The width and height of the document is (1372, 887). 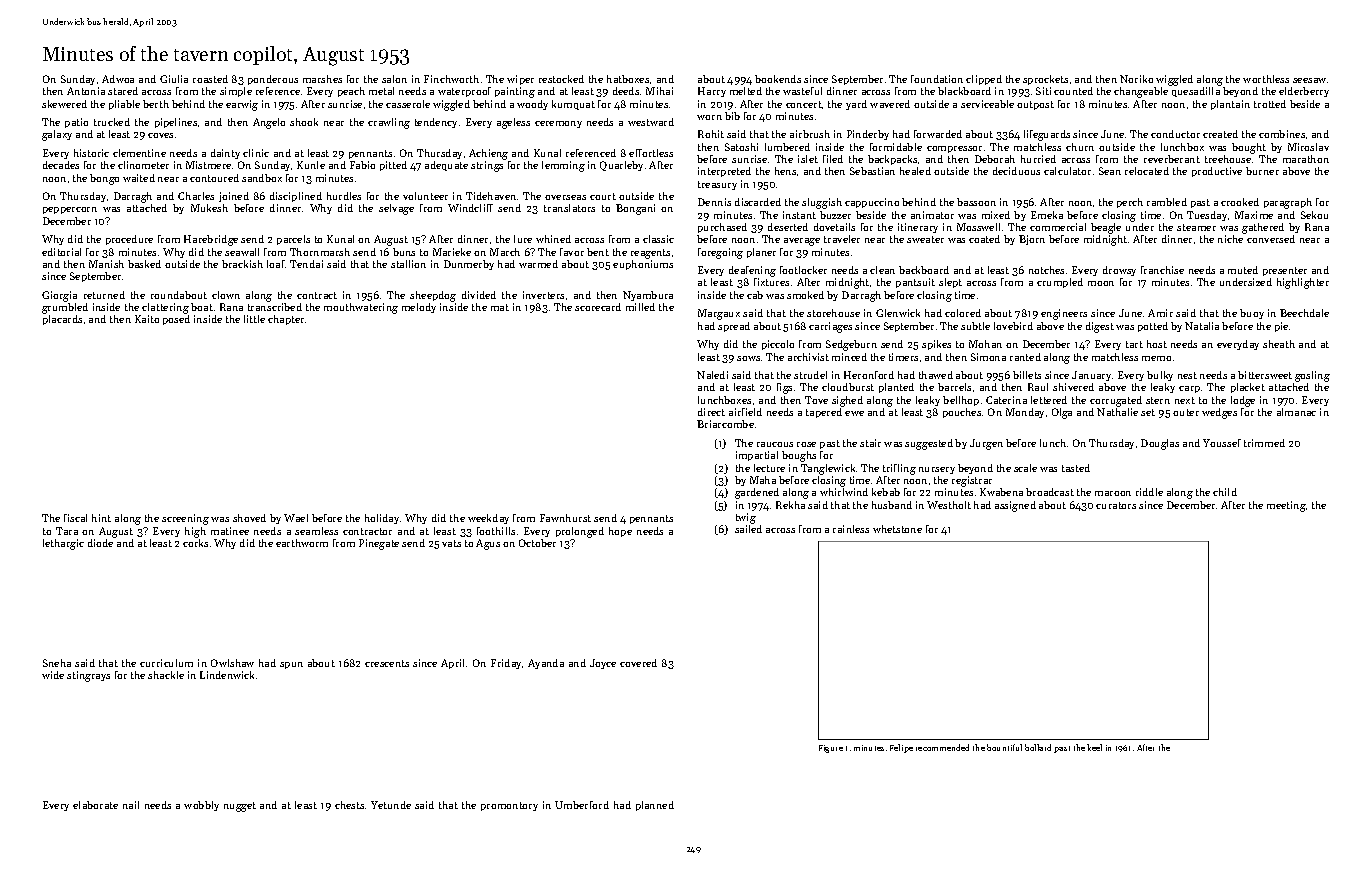 I want to click on Rohit, so click(x=711, y=134).
